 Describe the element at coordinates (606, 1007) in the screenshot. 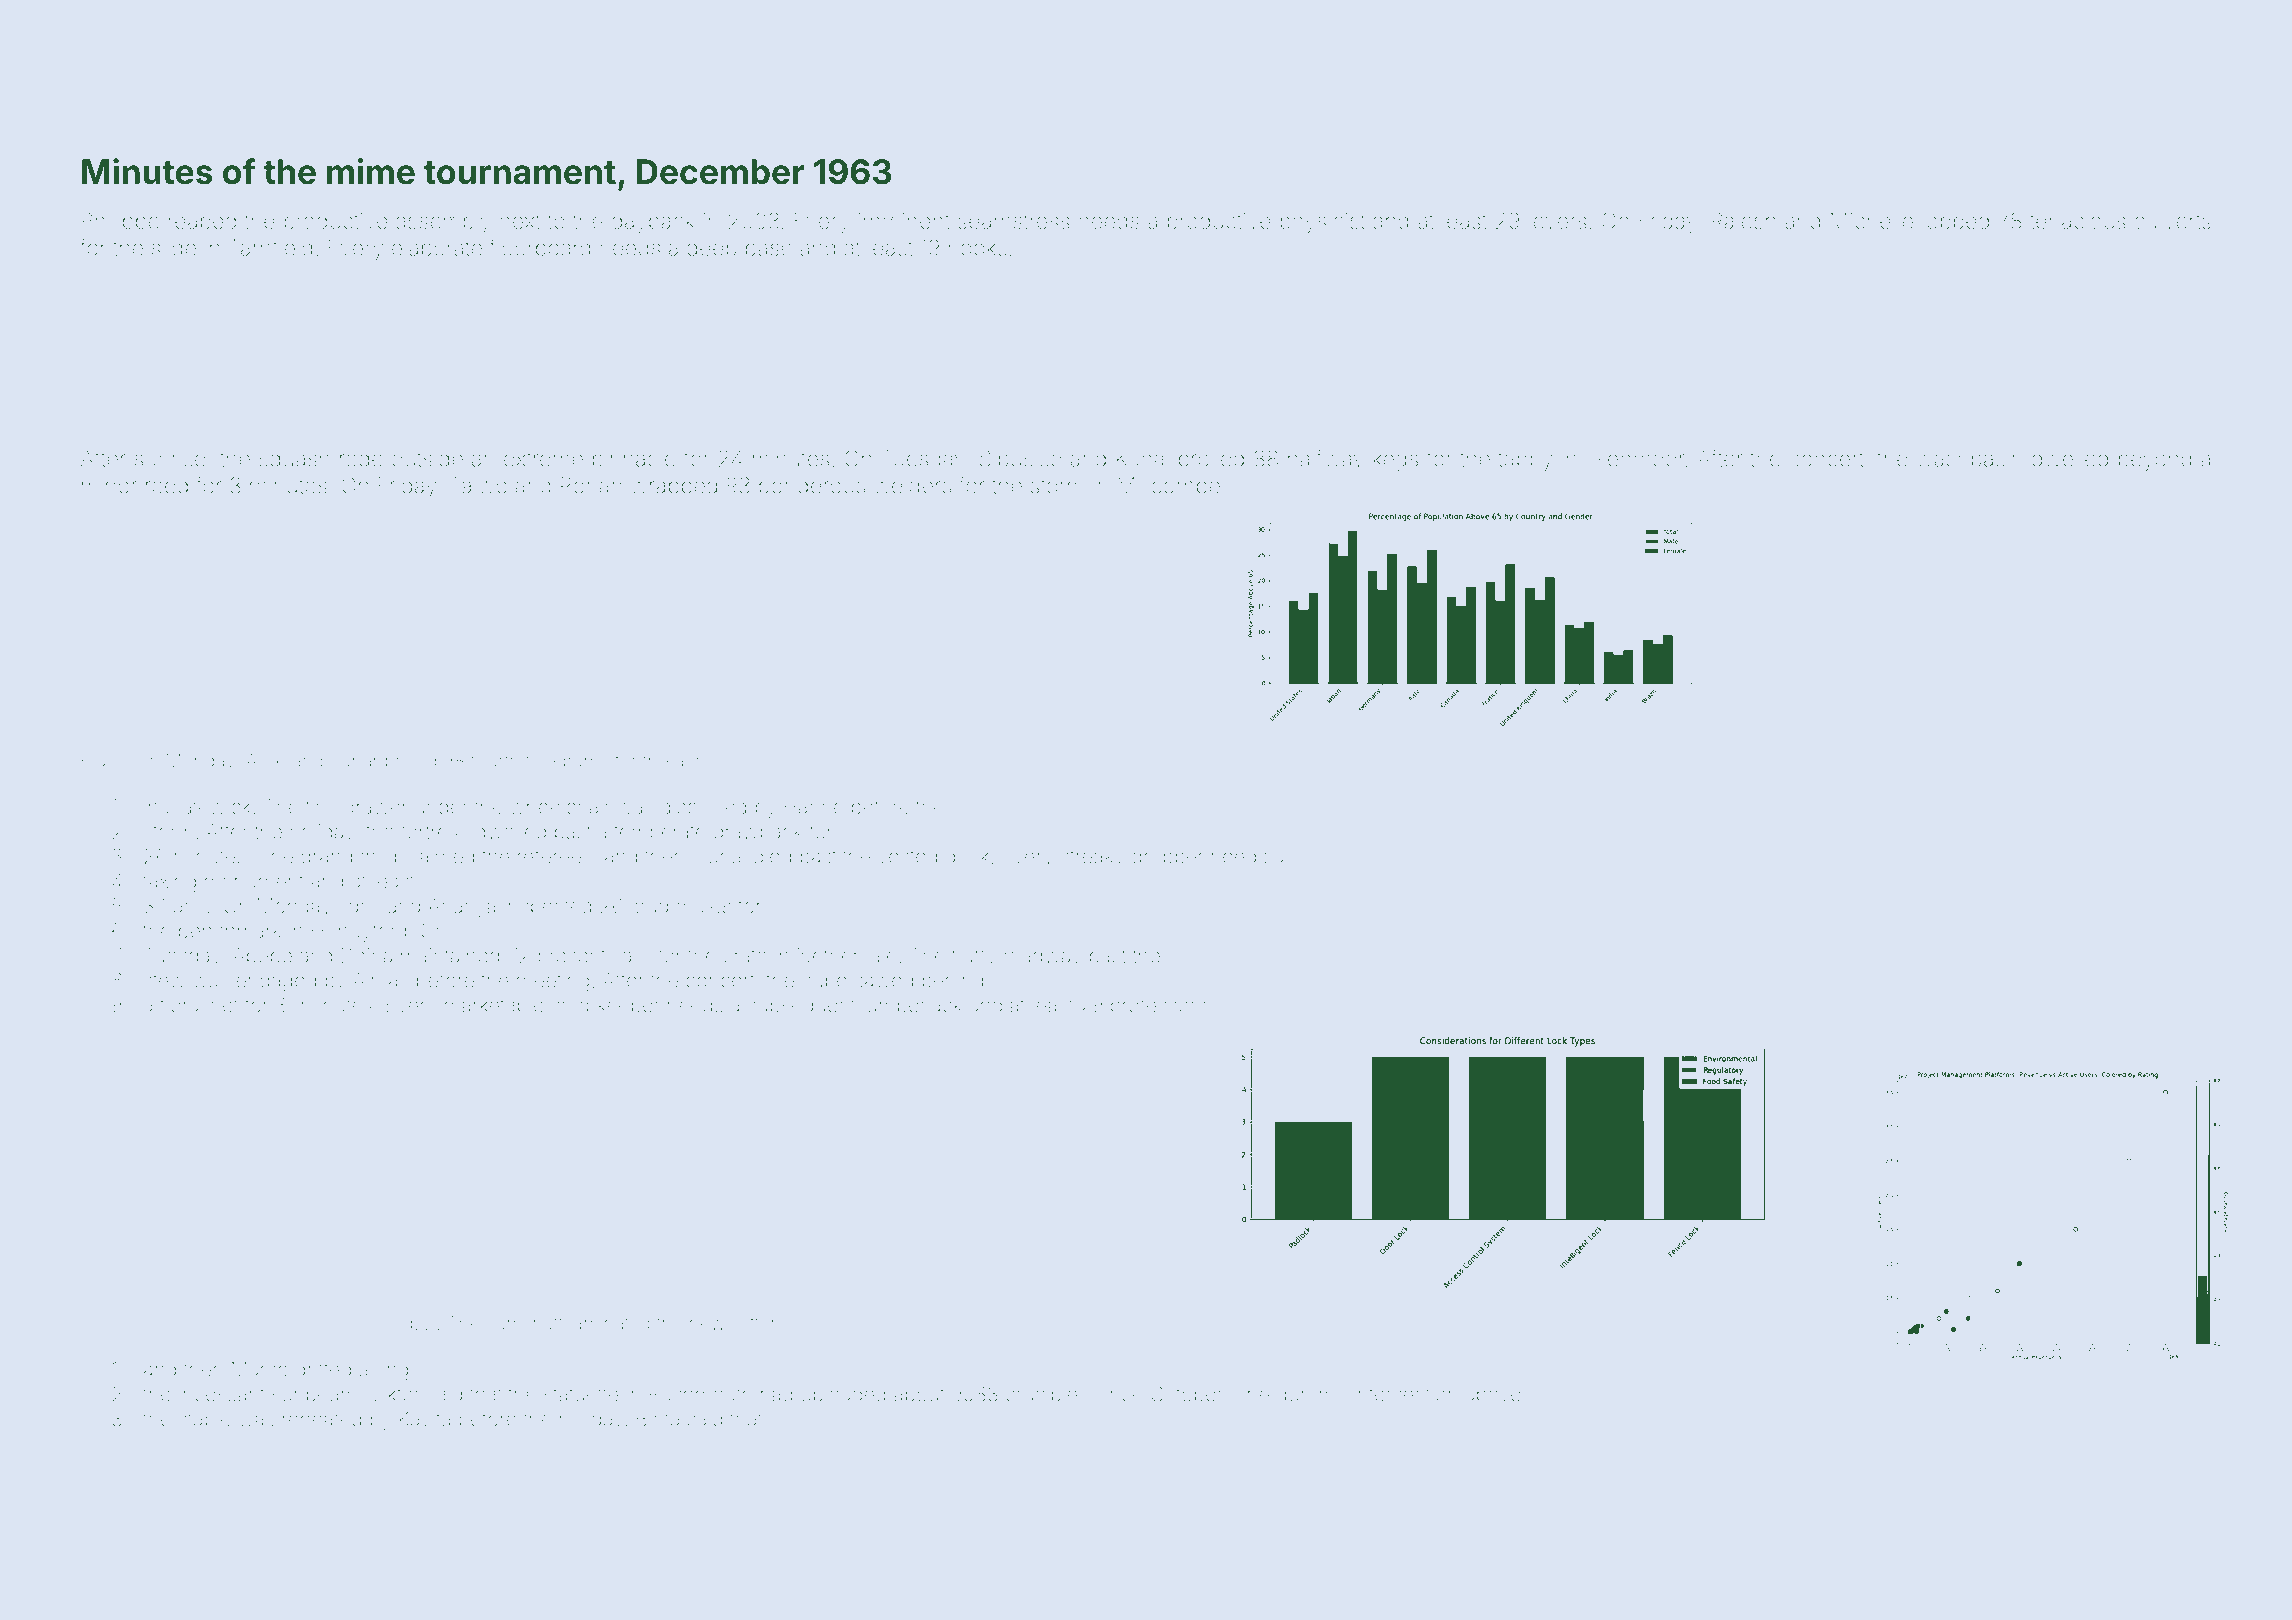

I see `shopkeeper` at that location.
